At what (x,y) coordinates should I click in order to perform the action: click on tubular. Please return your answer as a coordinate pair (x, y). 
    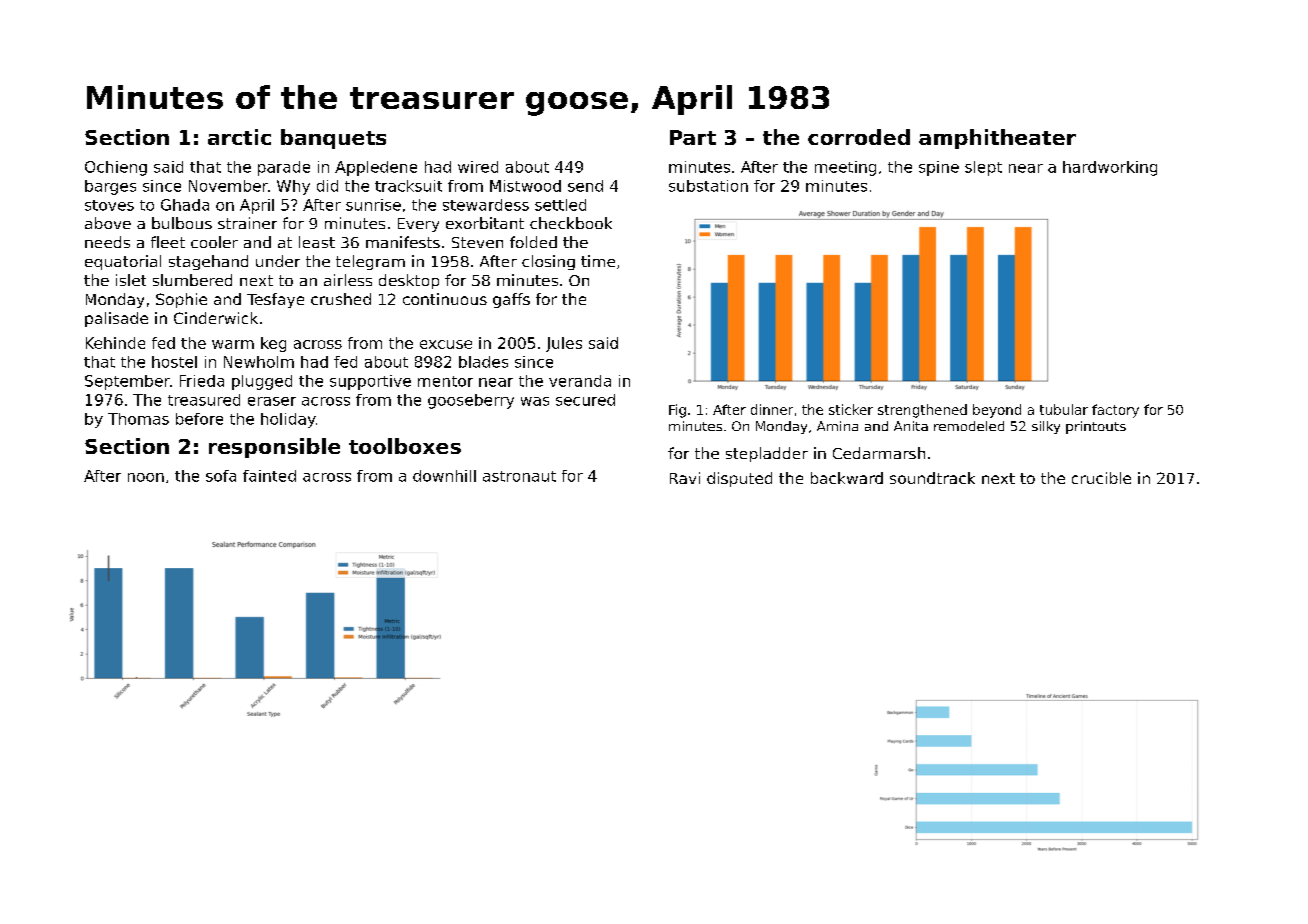
    Looking at the image, I should click on (1064, 409).
